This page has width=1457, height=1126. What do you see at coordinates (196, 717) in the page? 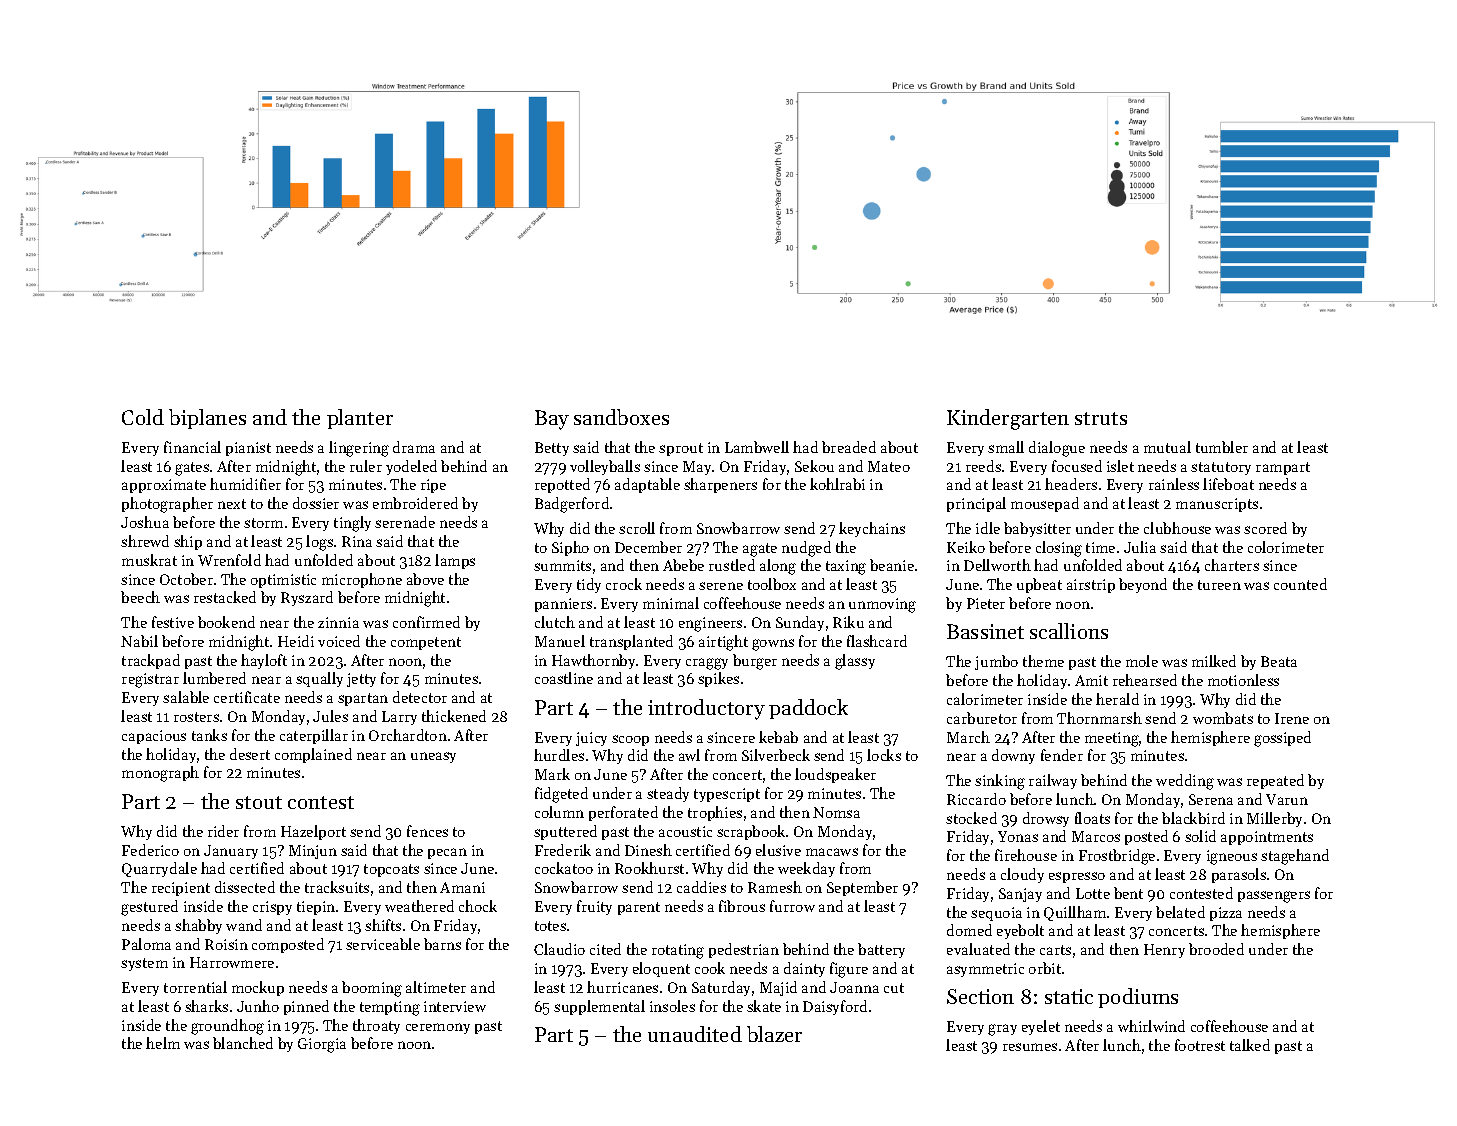
I see `rosters` at bounding box center [196, 717].
